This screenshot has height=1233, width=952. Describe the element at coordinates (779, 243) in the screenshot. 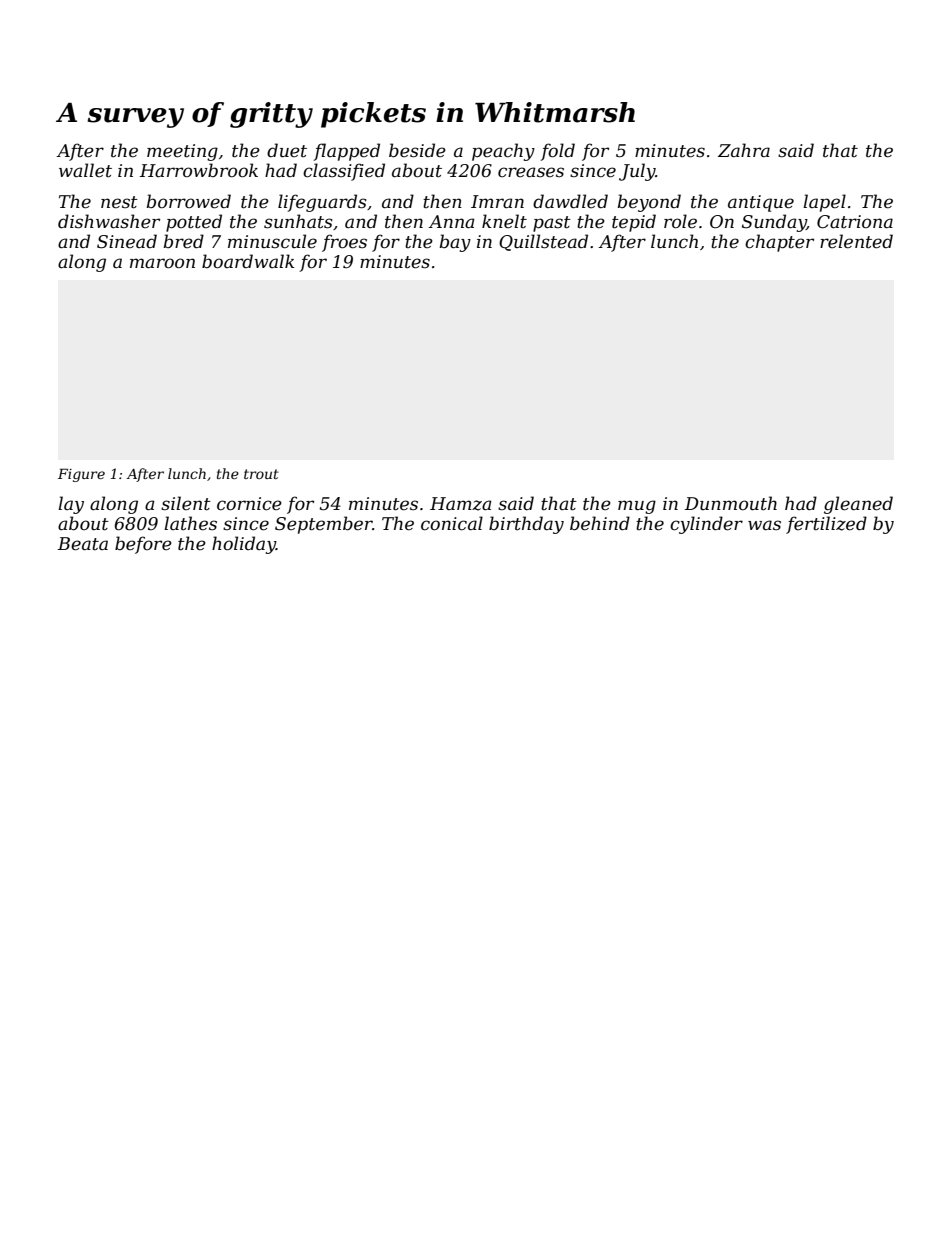

I see `chapter` at that location.
